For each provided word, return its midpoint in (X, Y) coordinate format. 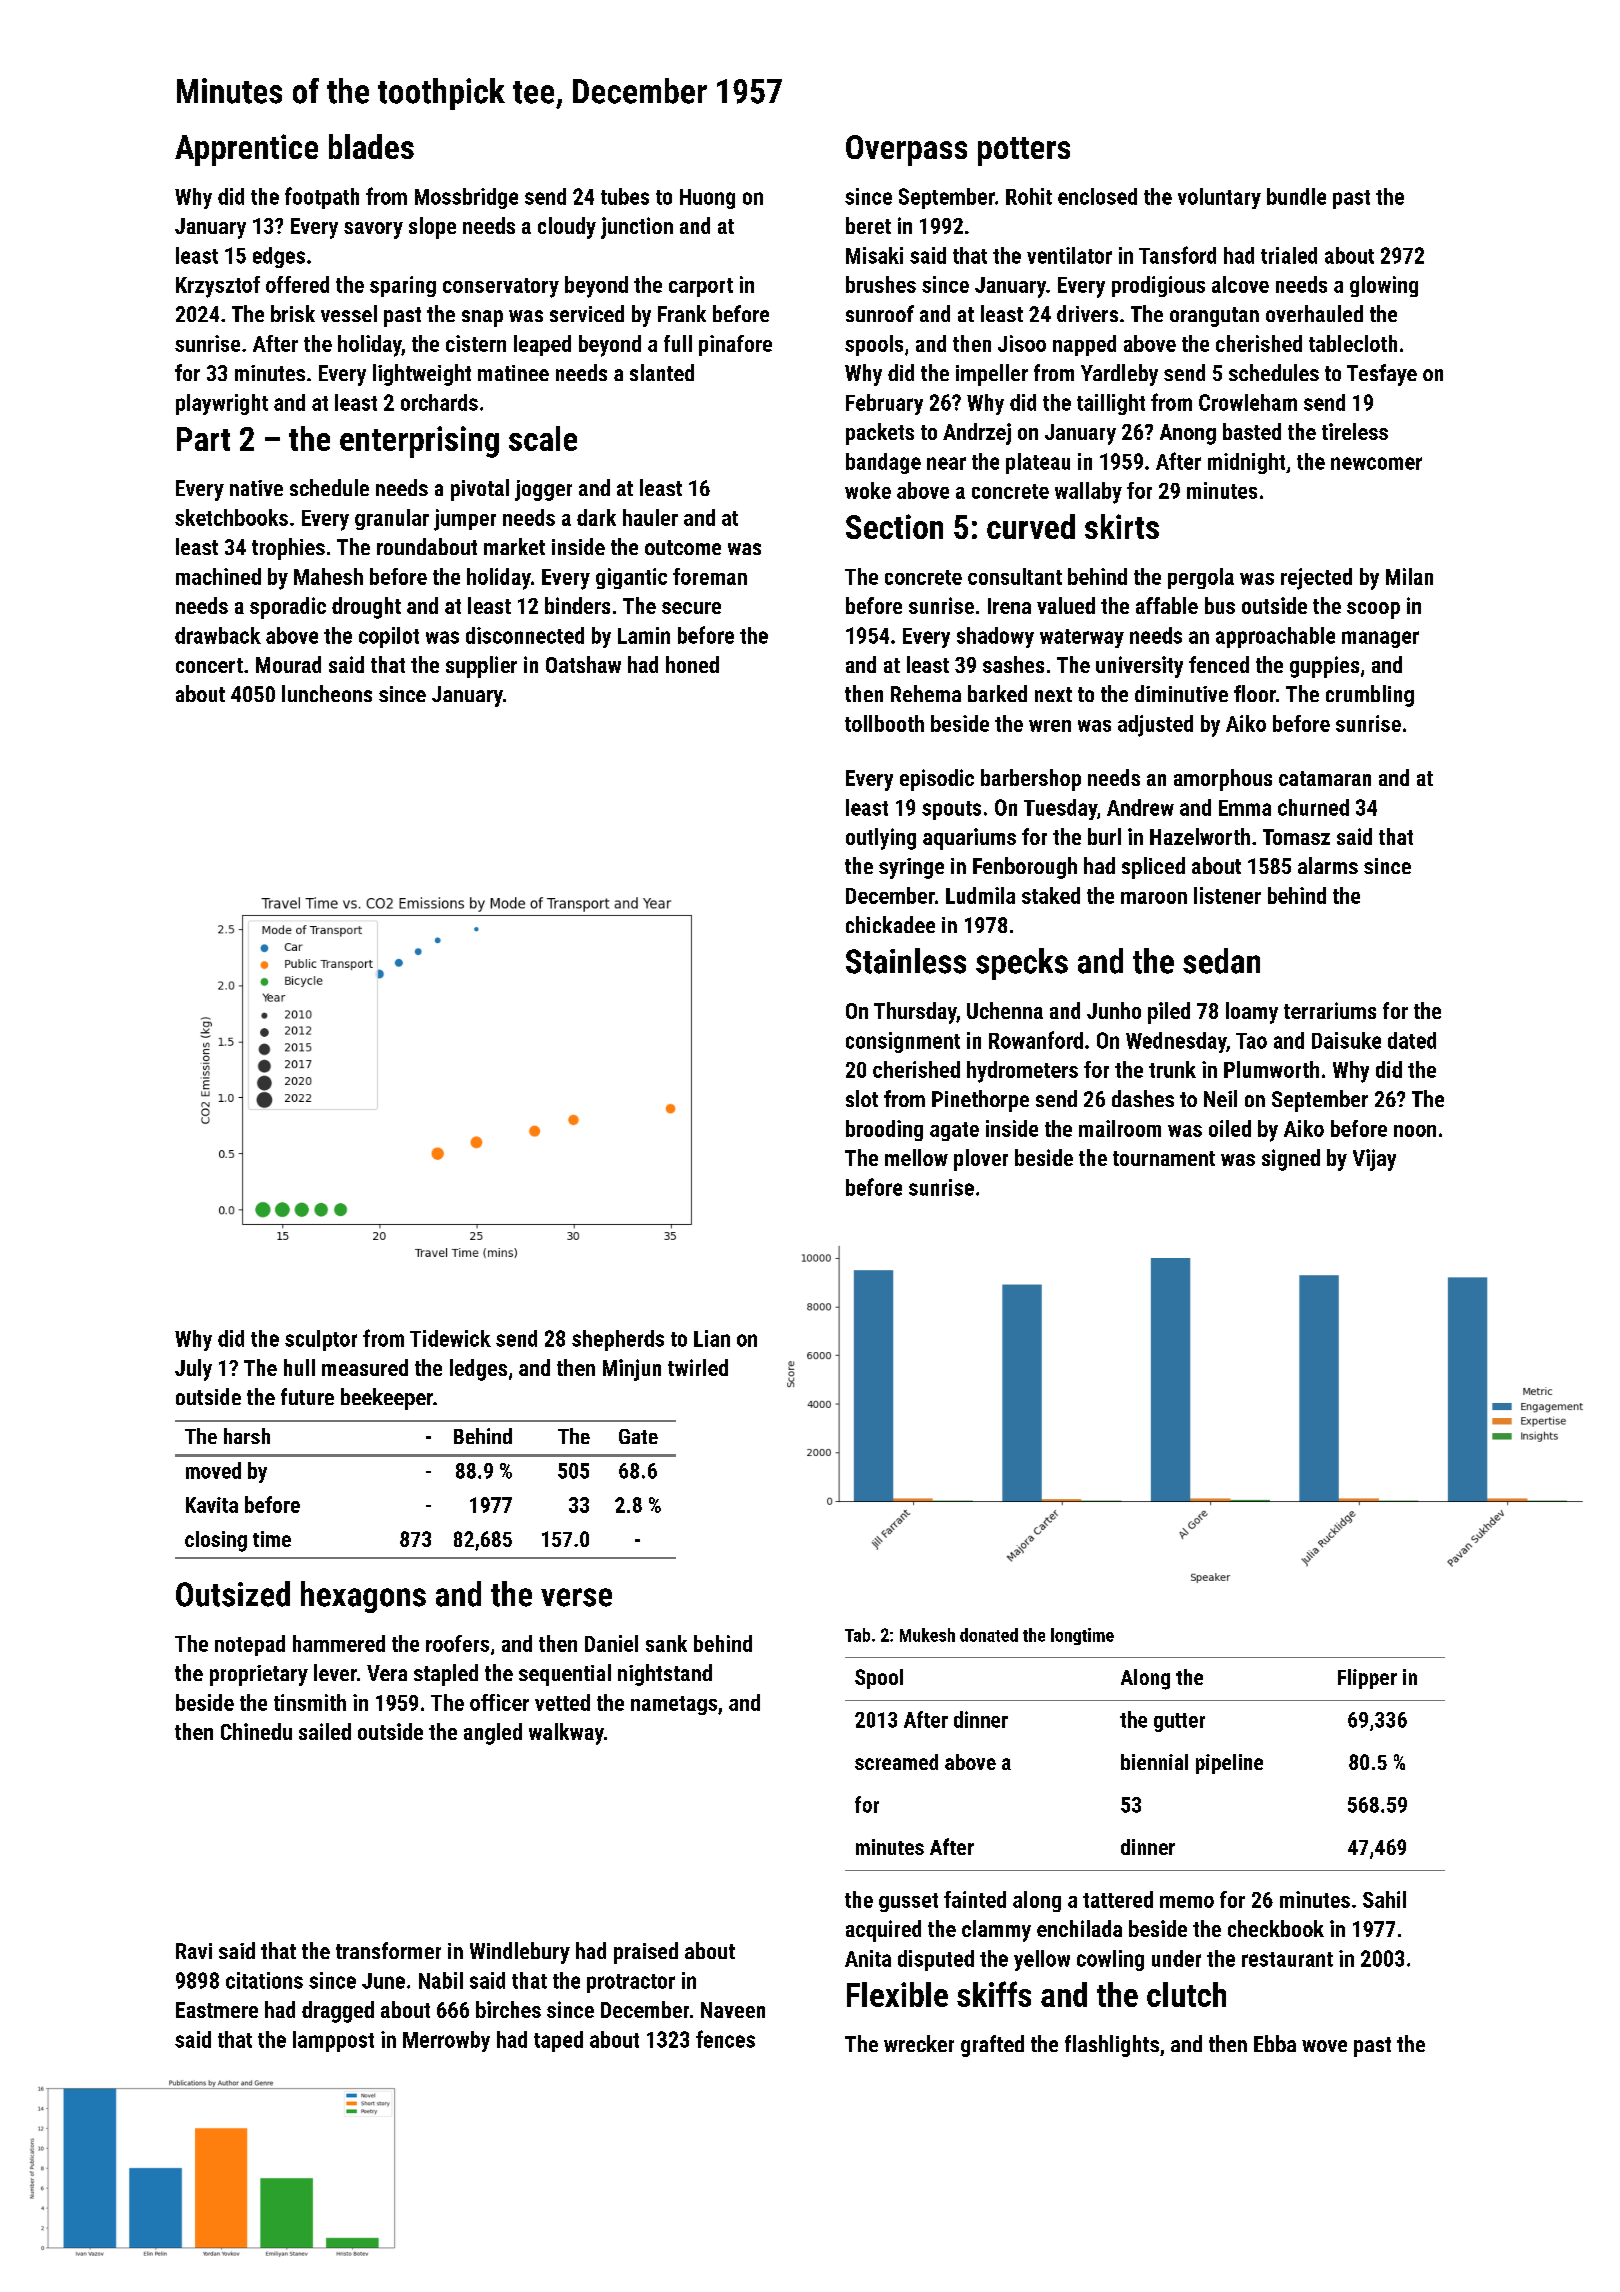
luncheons (327, 693)
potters (1024, 151)
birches (508, 2009)
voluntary (1219, 198)
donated (989, 1635)
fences (725, 2039)
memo (1187, 1902)
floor (1255, 693)
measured (365, 1367)
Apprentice (246, 150)
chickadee (890, 924)
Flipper (1367, 1679)
